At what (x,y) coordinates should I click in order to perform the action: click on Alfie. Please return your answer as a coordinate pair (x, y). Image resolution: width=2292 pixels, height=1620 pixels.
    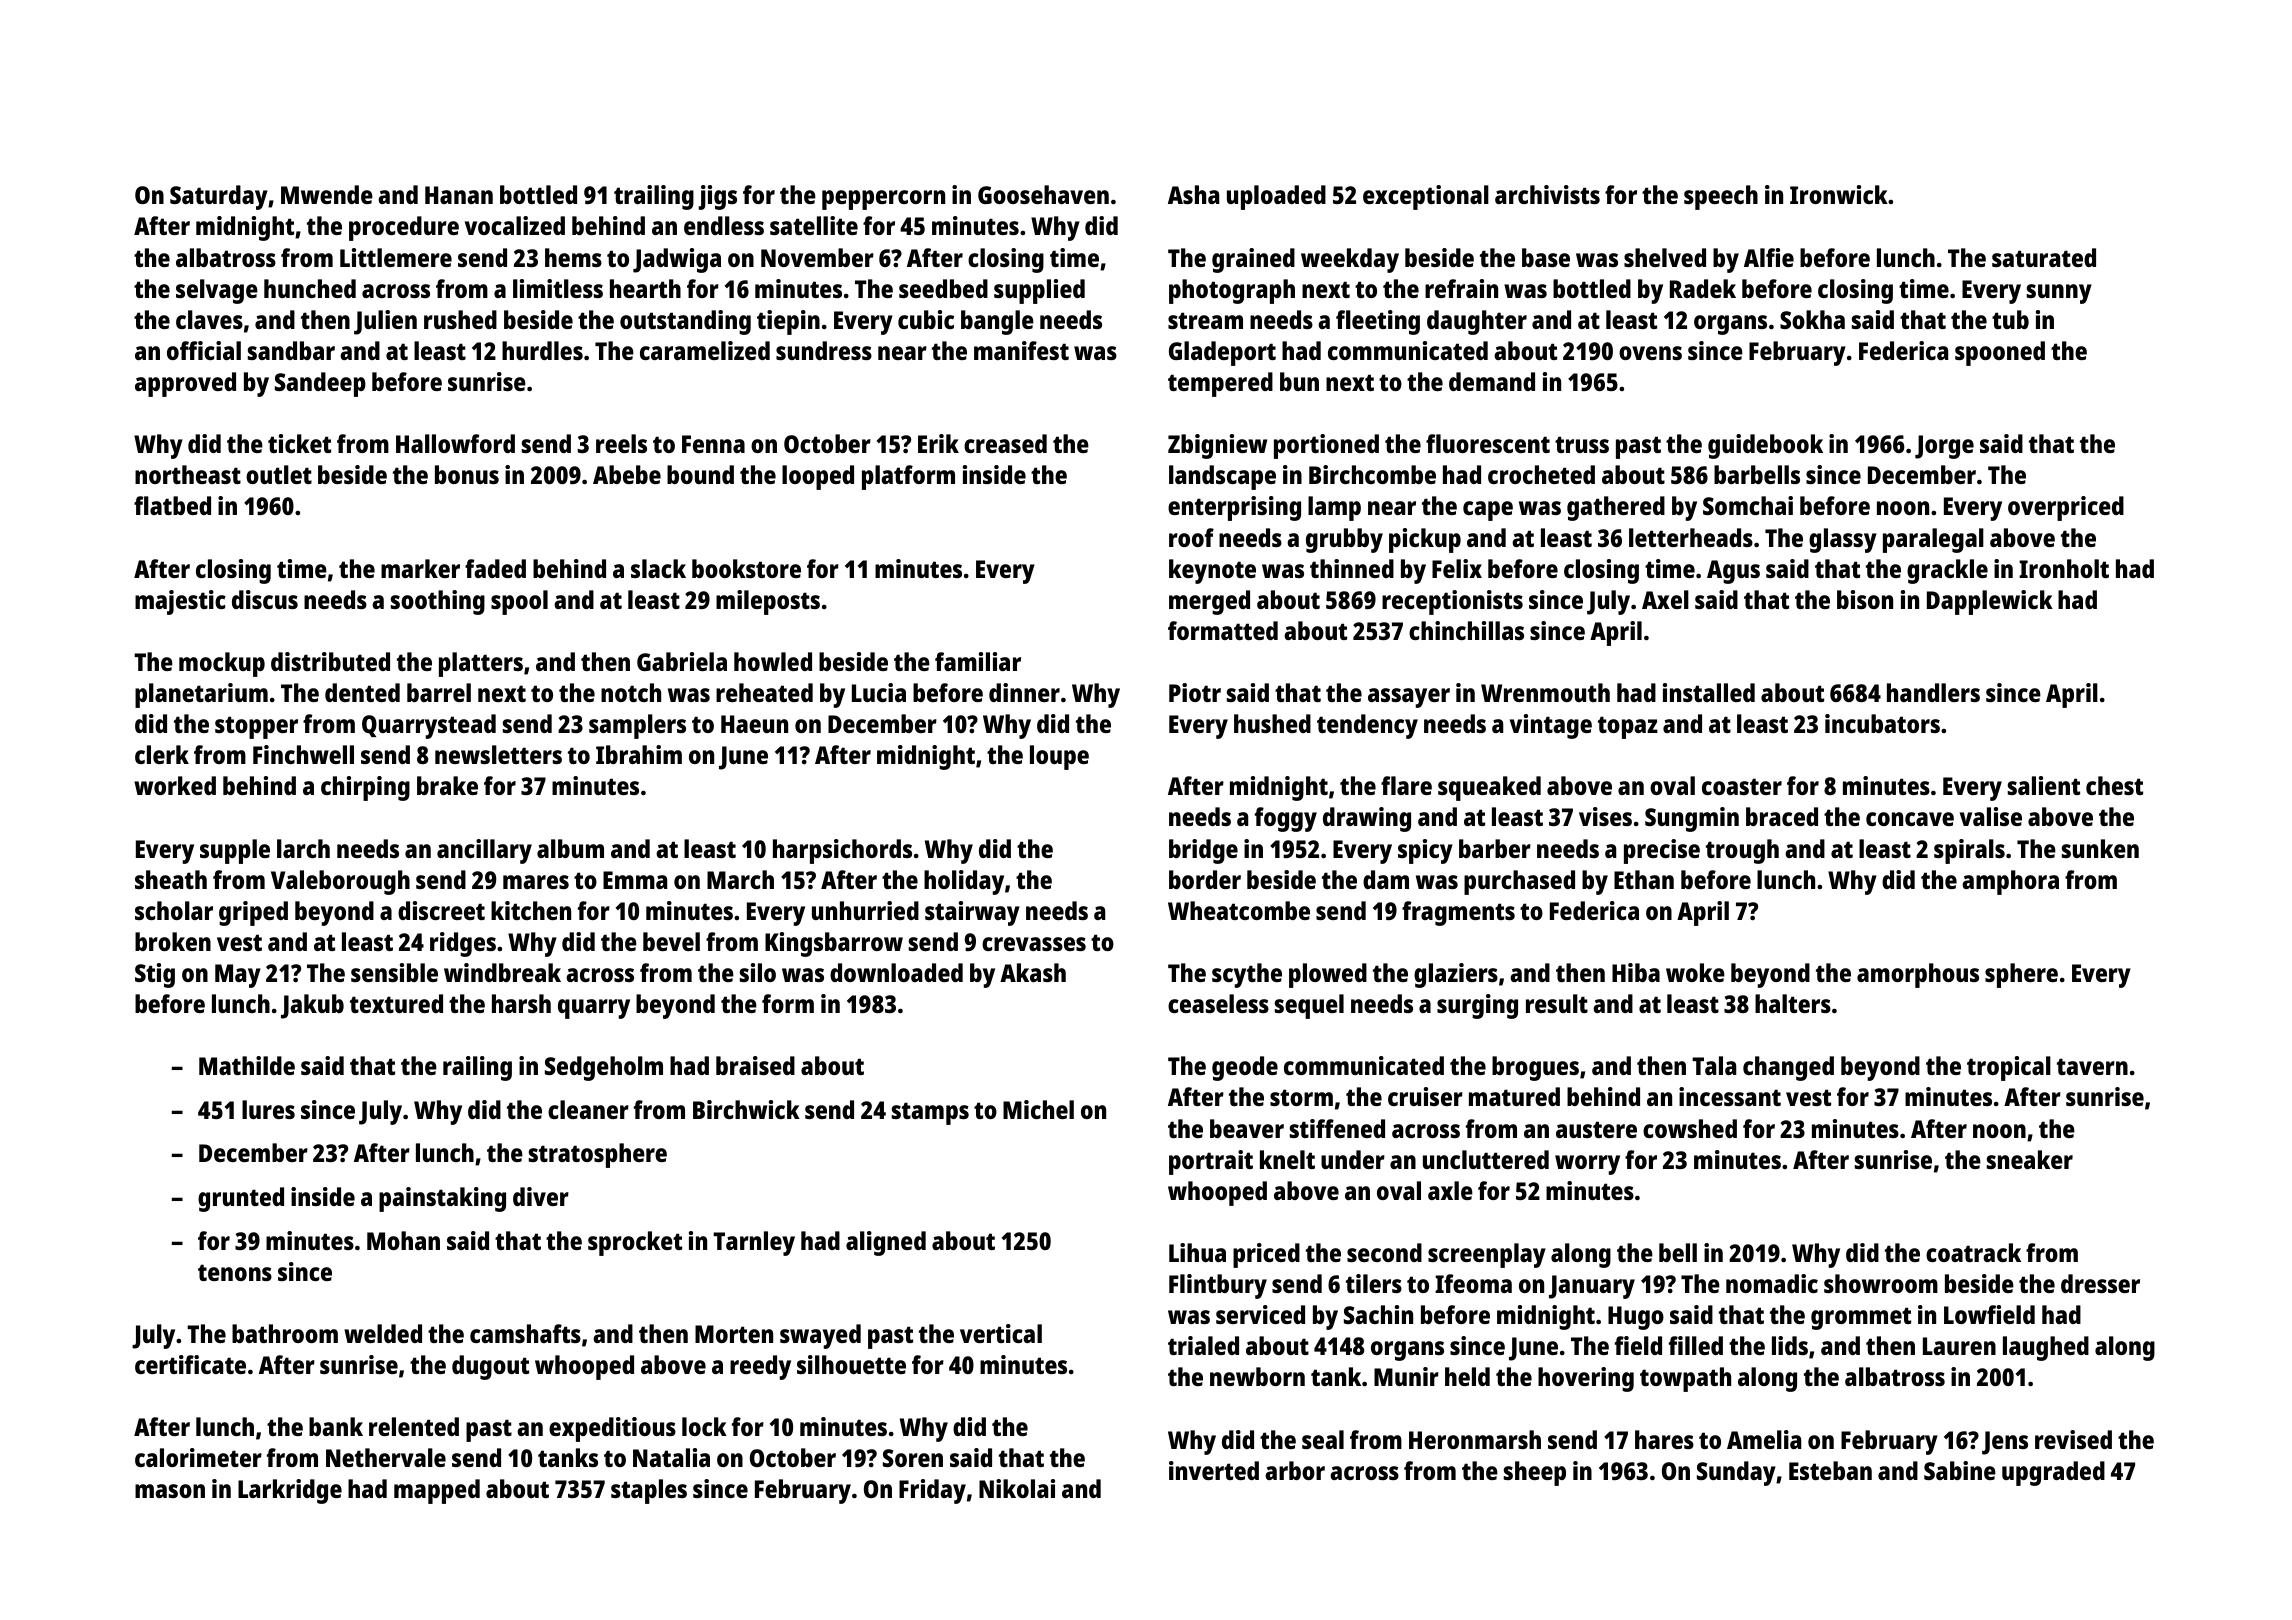
    Looking at the image, I should click on (1769, 257).
